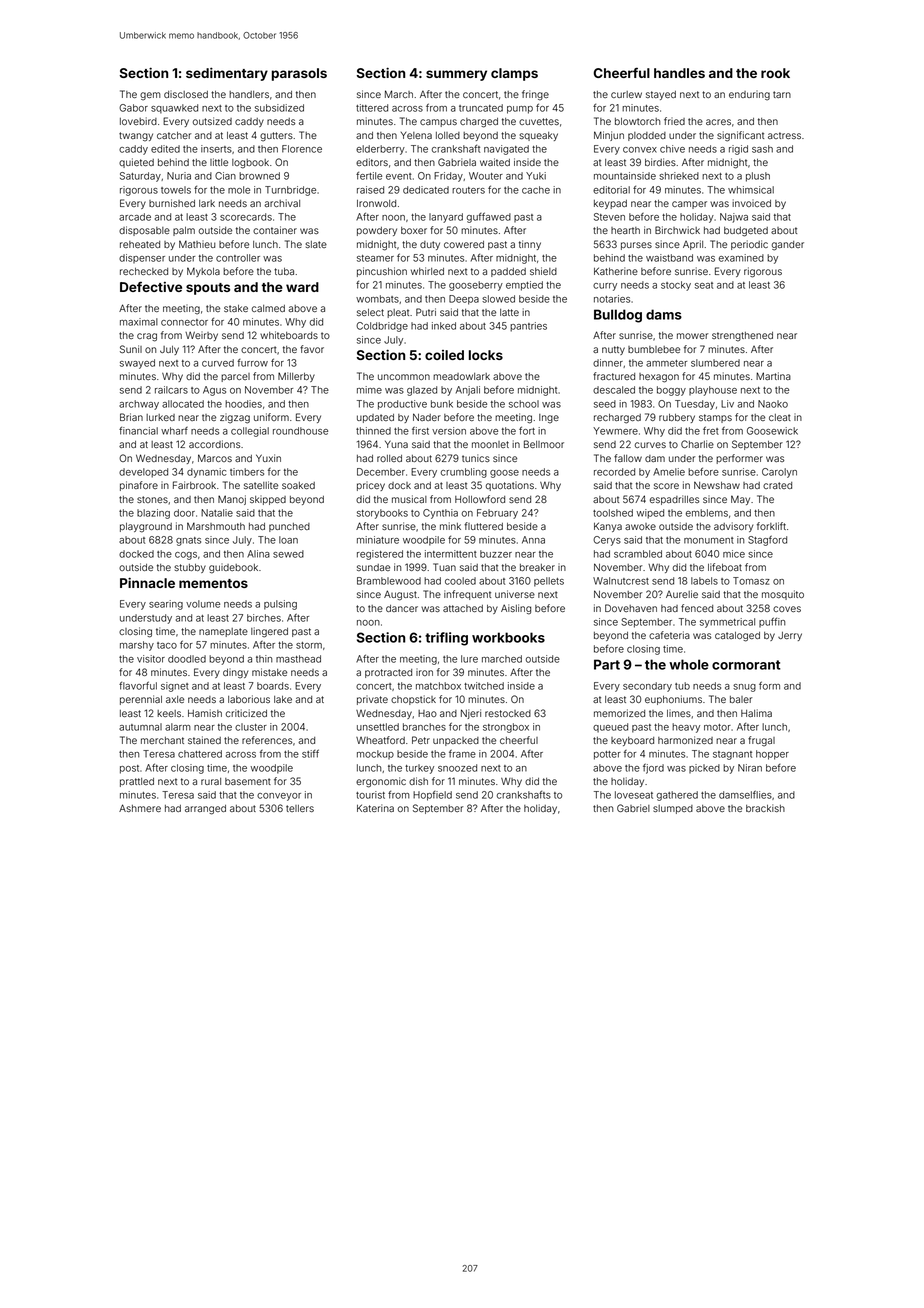  What do you see at coordinates (481, 108) in the screenshot?
I see `truncated` at bounding box center [481, 108].
